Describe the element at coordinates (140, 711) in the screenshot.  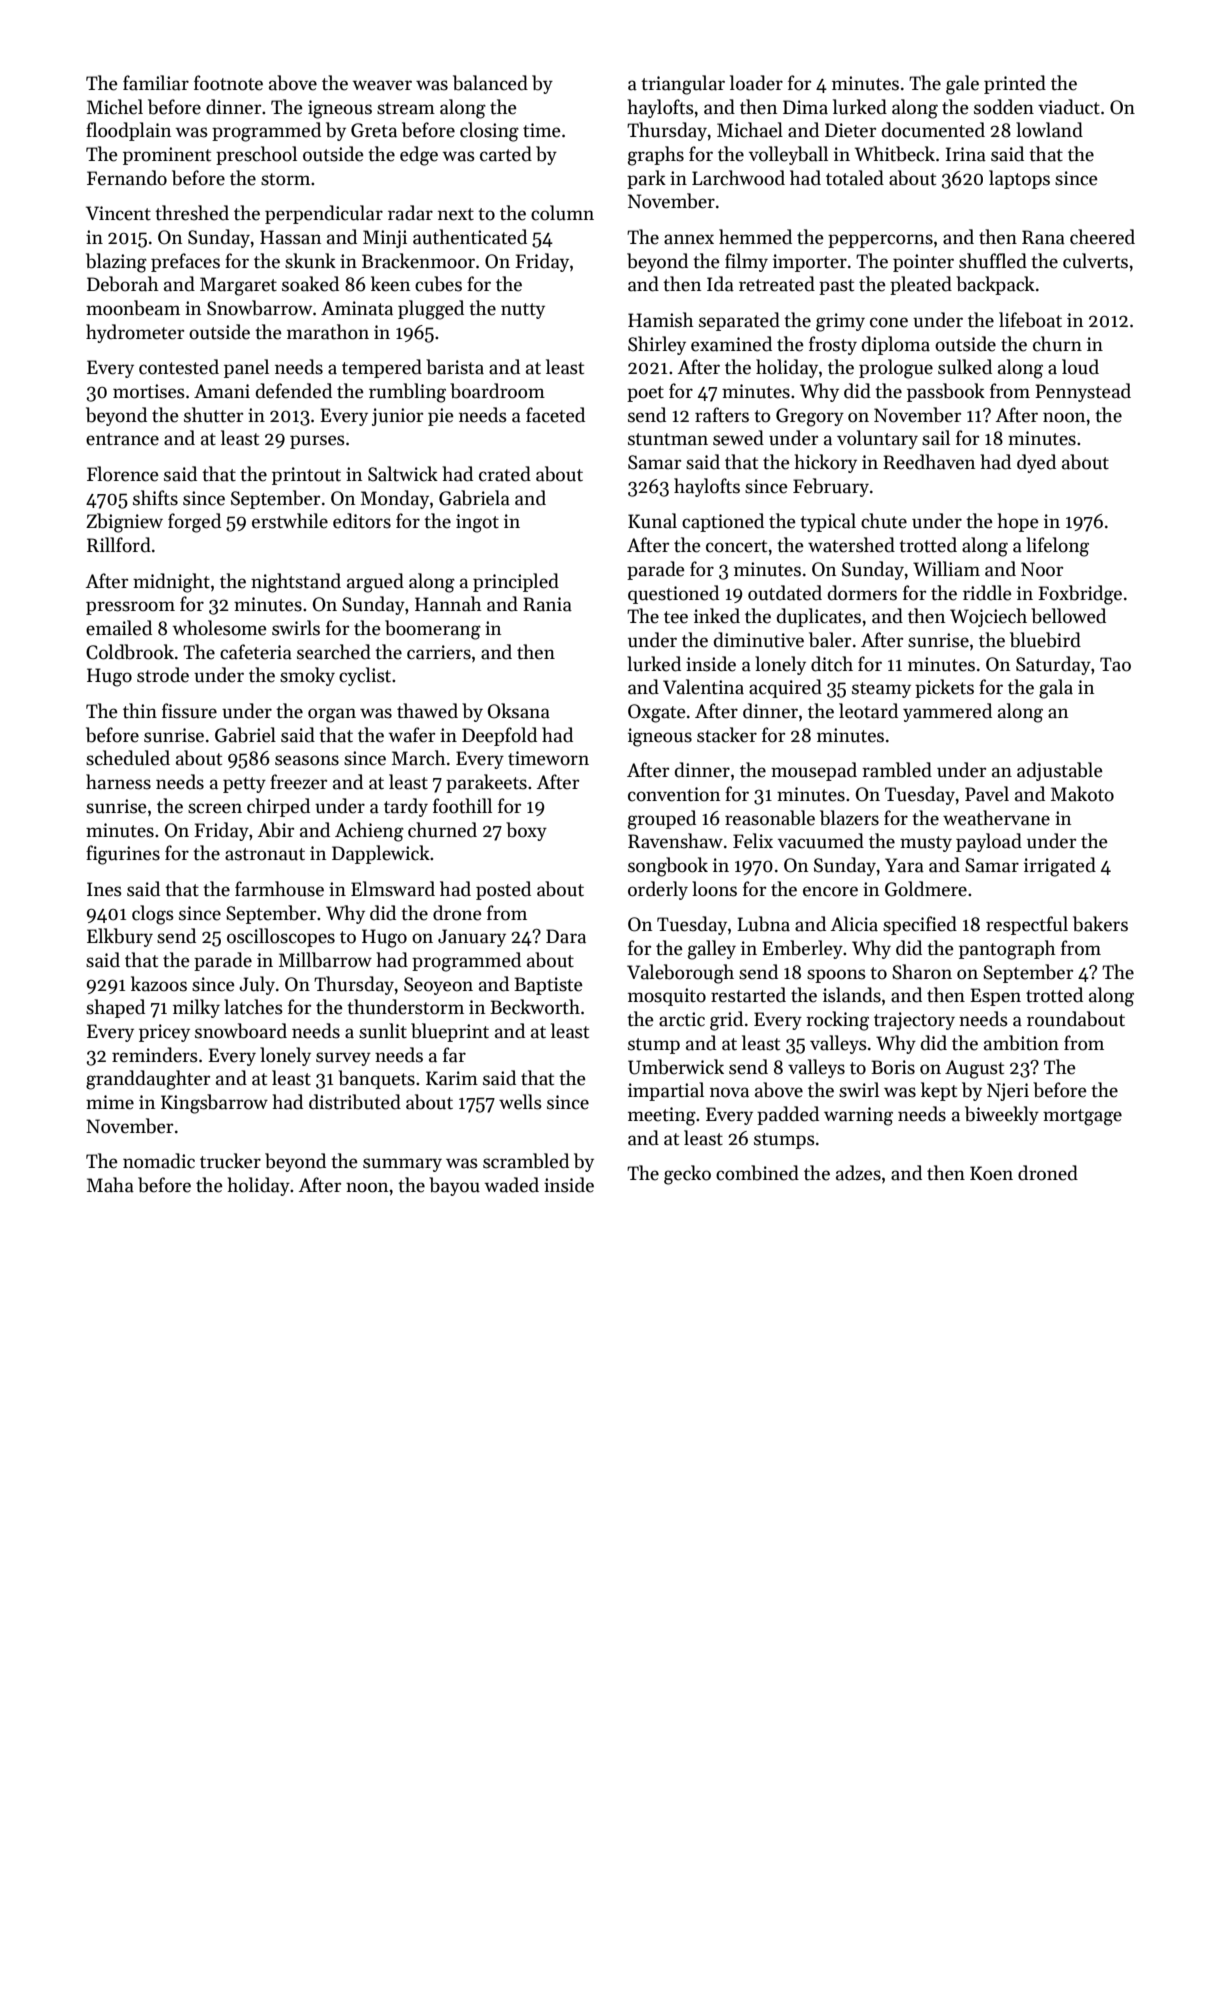
I see `thin` at that location.
